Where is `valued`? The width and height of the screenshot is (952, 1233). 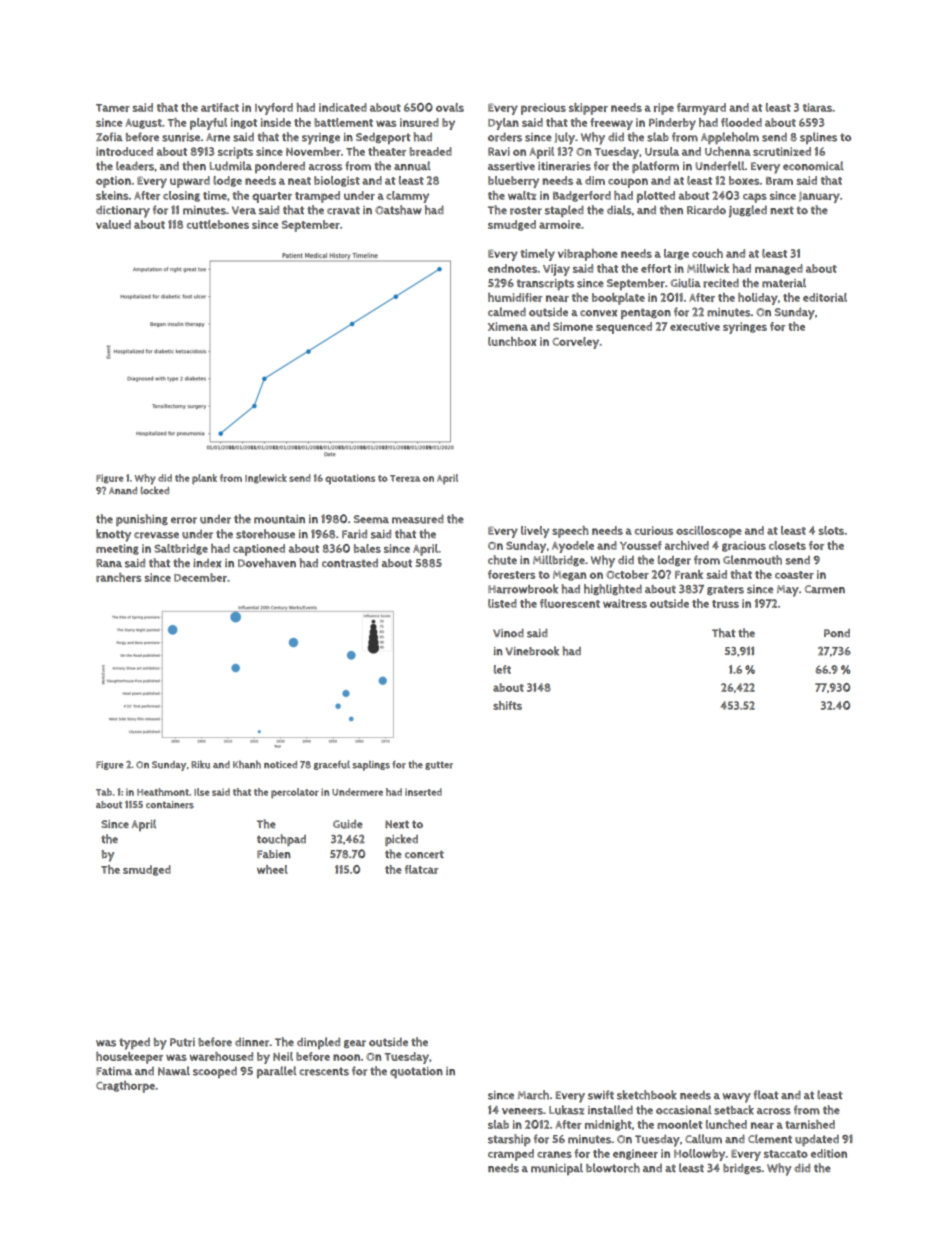 valued is located at coordinates (113, 224).
